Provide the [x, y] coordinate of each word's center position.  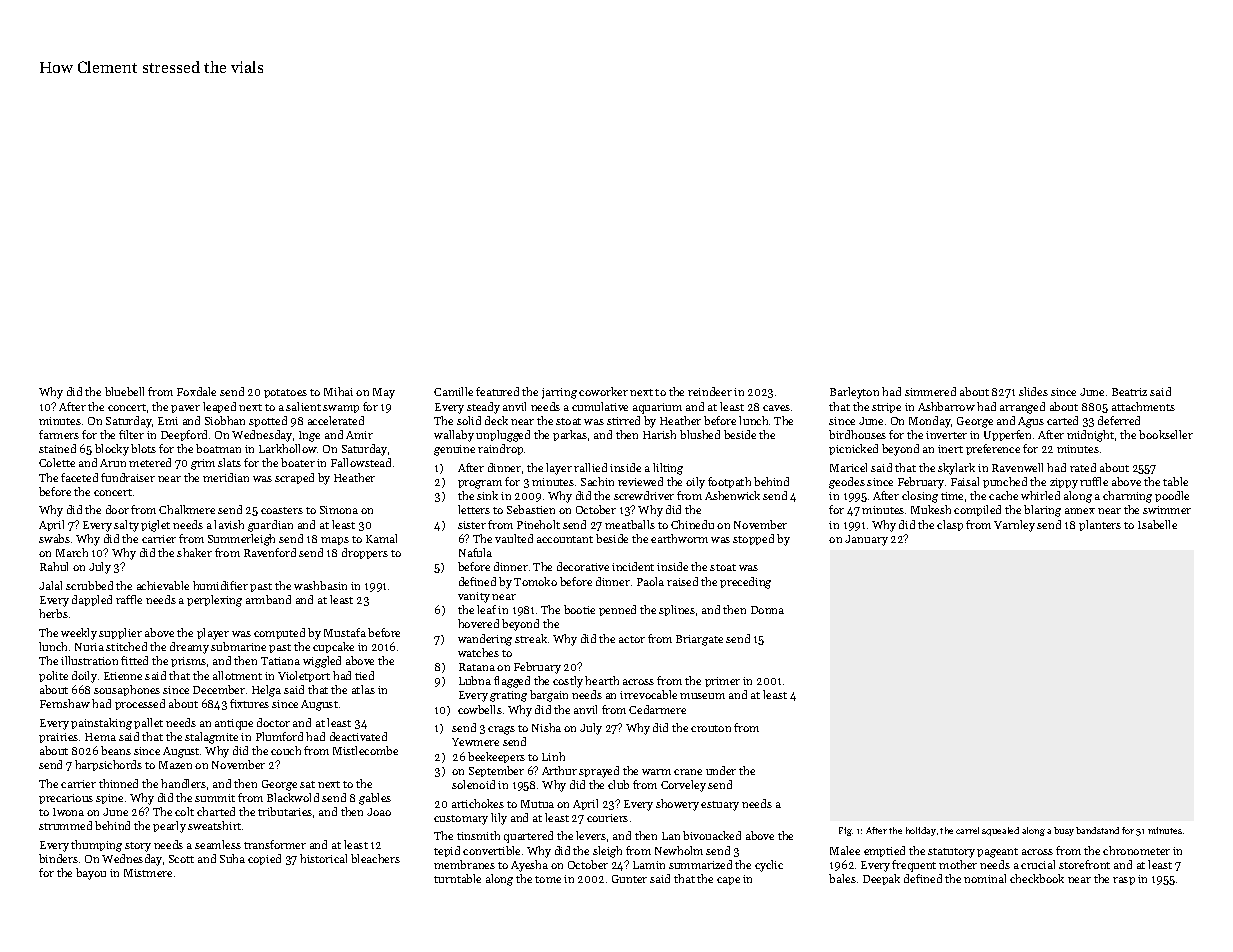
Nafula [475, 552]
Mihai [338, 391]
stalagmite [211, 738]
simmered [930, 391]
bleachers [375, 858]
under [721, 770]
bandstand [1097, 830]
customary [461, 820]
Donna [767, 610]
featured [497, 391]
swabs [54, 538]
